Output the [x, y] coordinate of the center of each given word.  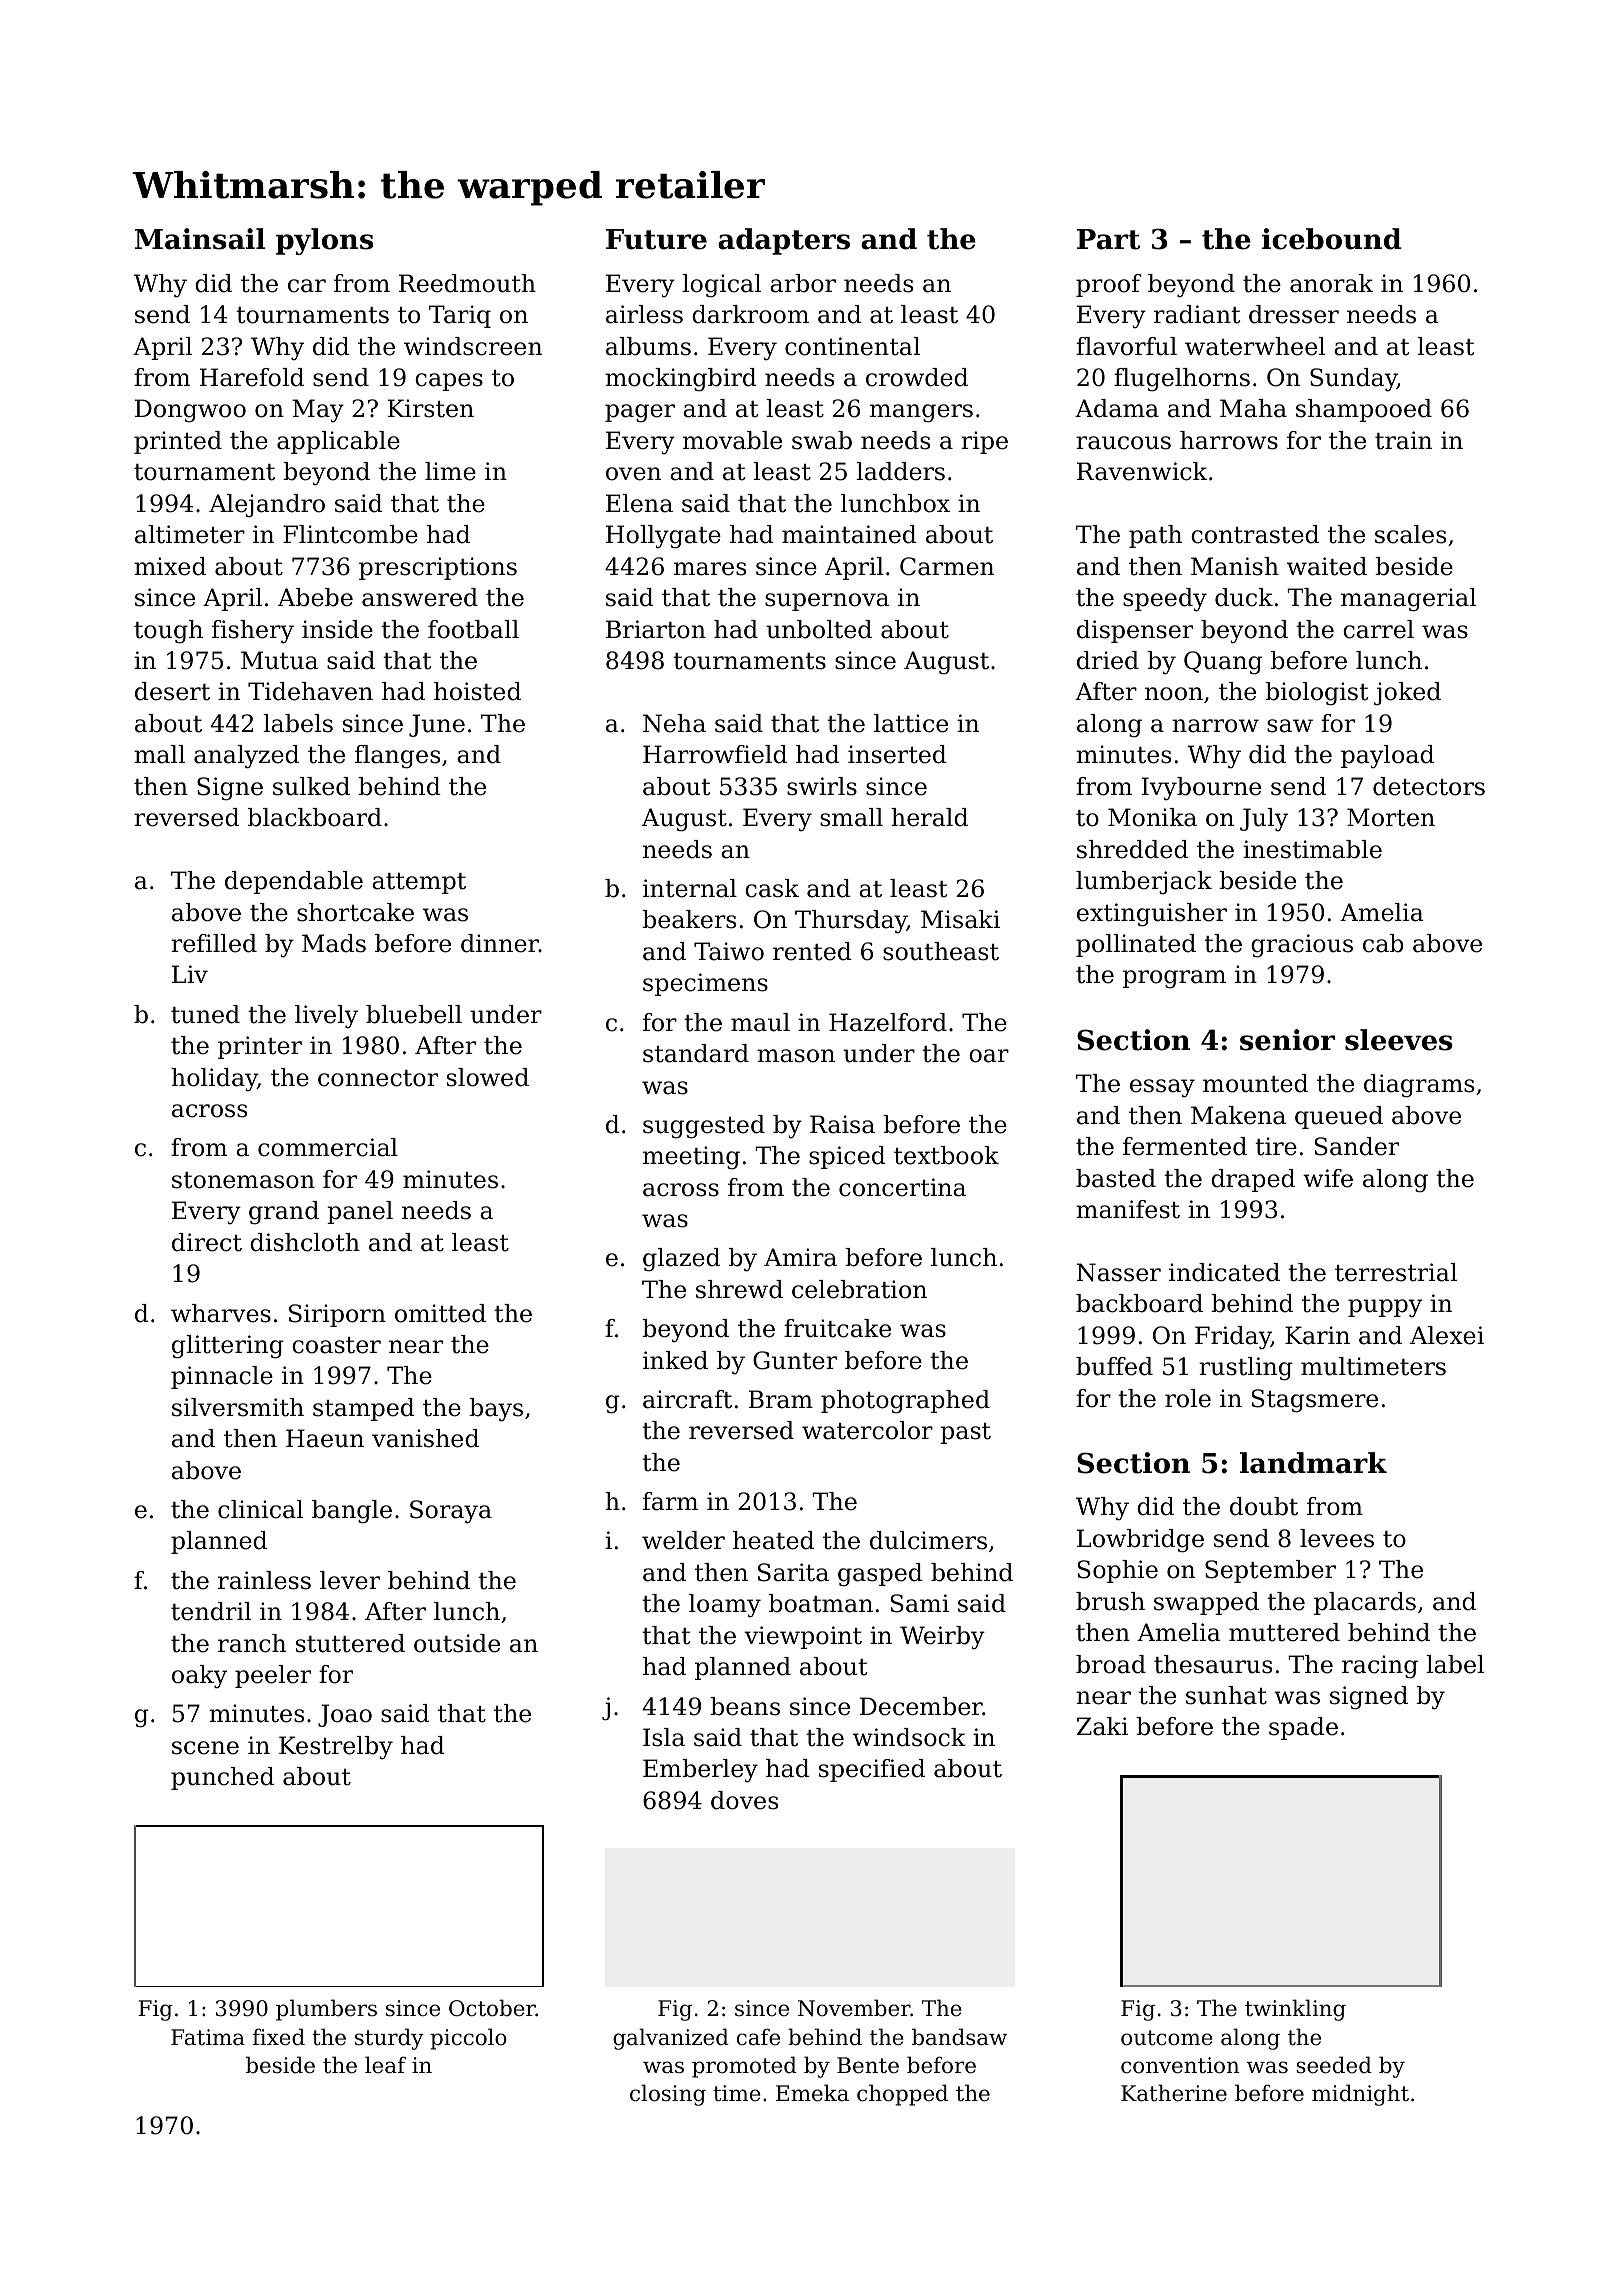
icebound [1332, 239]
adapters [784, 241]
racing [1380, 1667]
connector [378, 1078]
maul [760, 1022]
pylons [325, 241]
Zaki [1102, 1726]
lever [350, 1580]
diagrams [1419, 1086]
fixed [279, 2037]
